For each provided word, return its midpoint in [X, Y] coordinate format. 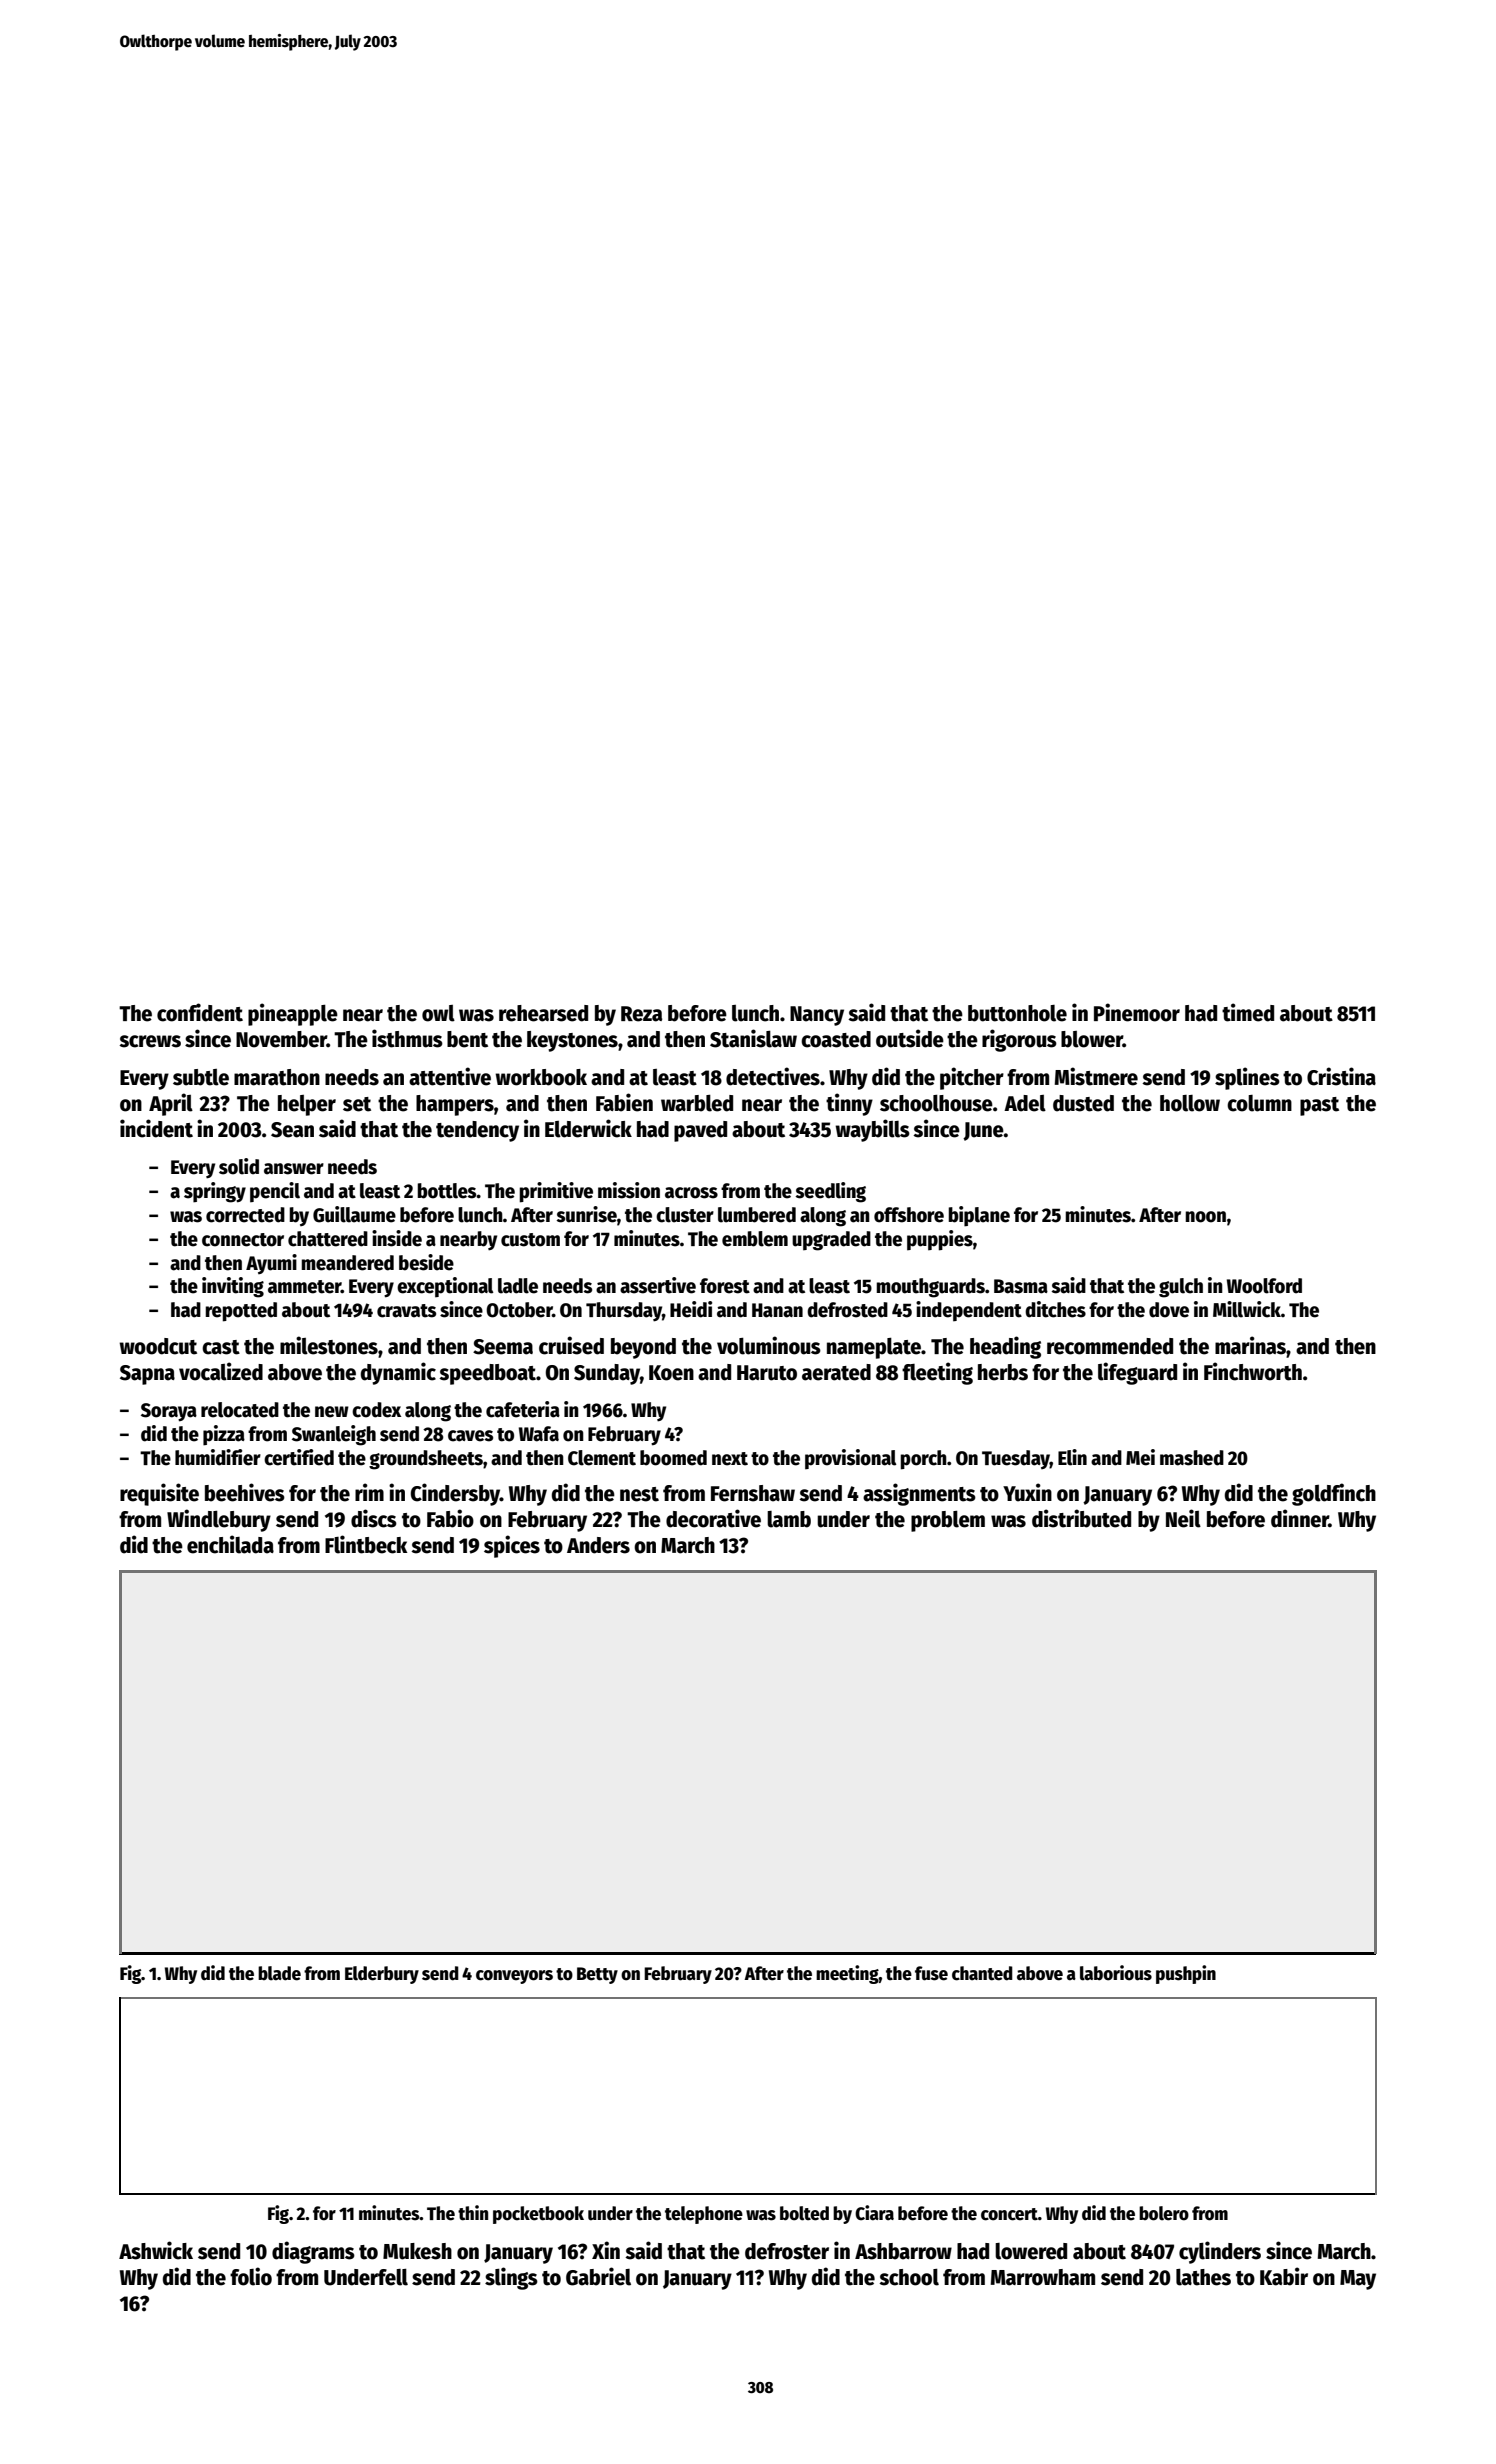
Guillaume [354, 1214]
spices [512, 1546]
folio [251, 2276]
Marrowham [1043, 2277]
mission [629, 1190]
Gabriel [598, 2276]
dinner [1300, 1518]
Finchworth [1253, 1371]
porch [923, 1460]
